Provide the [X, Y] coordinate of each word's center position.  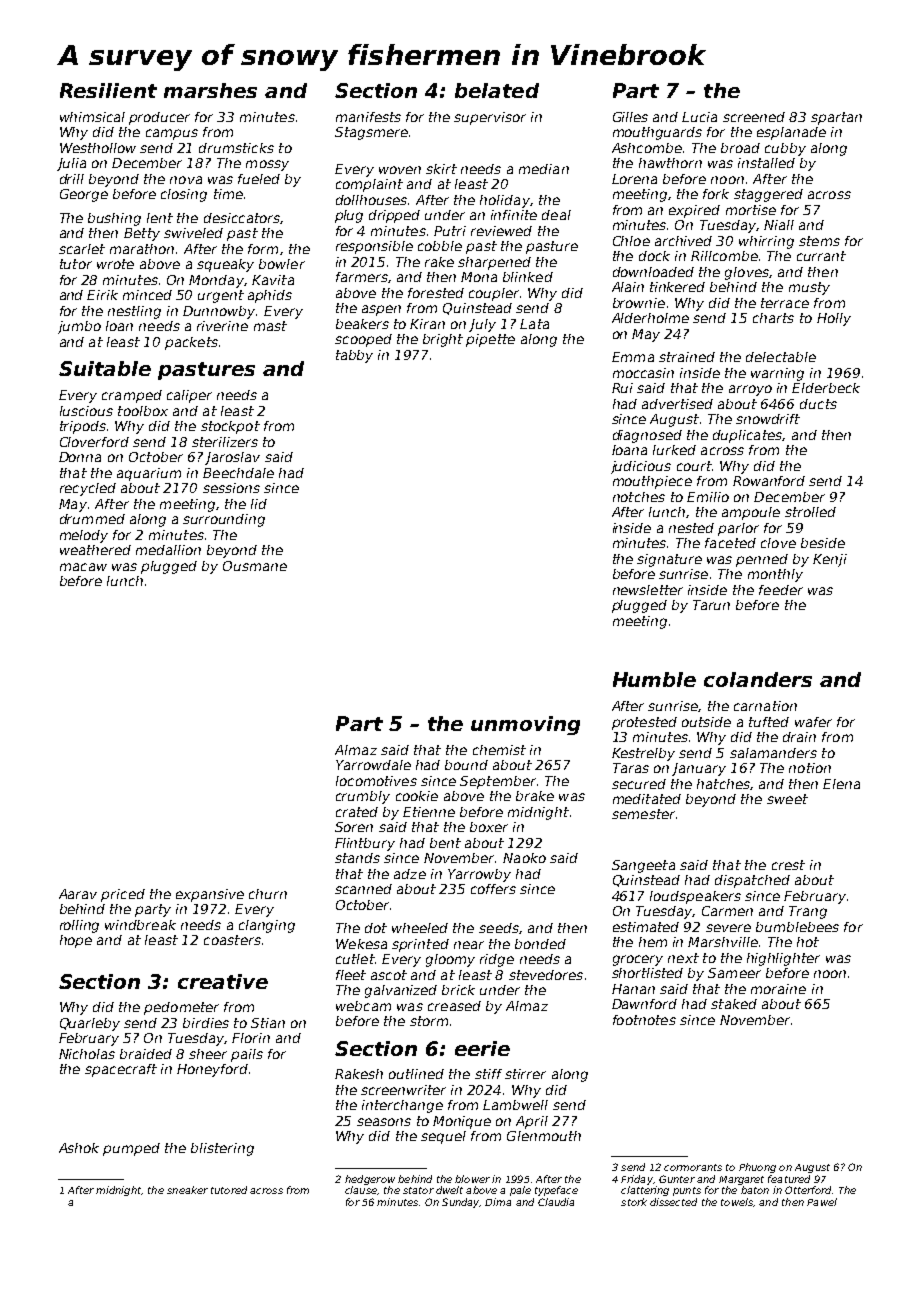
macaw [83, 567]
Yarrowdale [373, 765]
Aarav [78, 894]
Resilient [108, 90]
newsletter [648, 590]
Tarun [711, 605]
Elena [841, 784]
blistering [222, 1149]
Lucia [699, 117]
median [544, 169]
